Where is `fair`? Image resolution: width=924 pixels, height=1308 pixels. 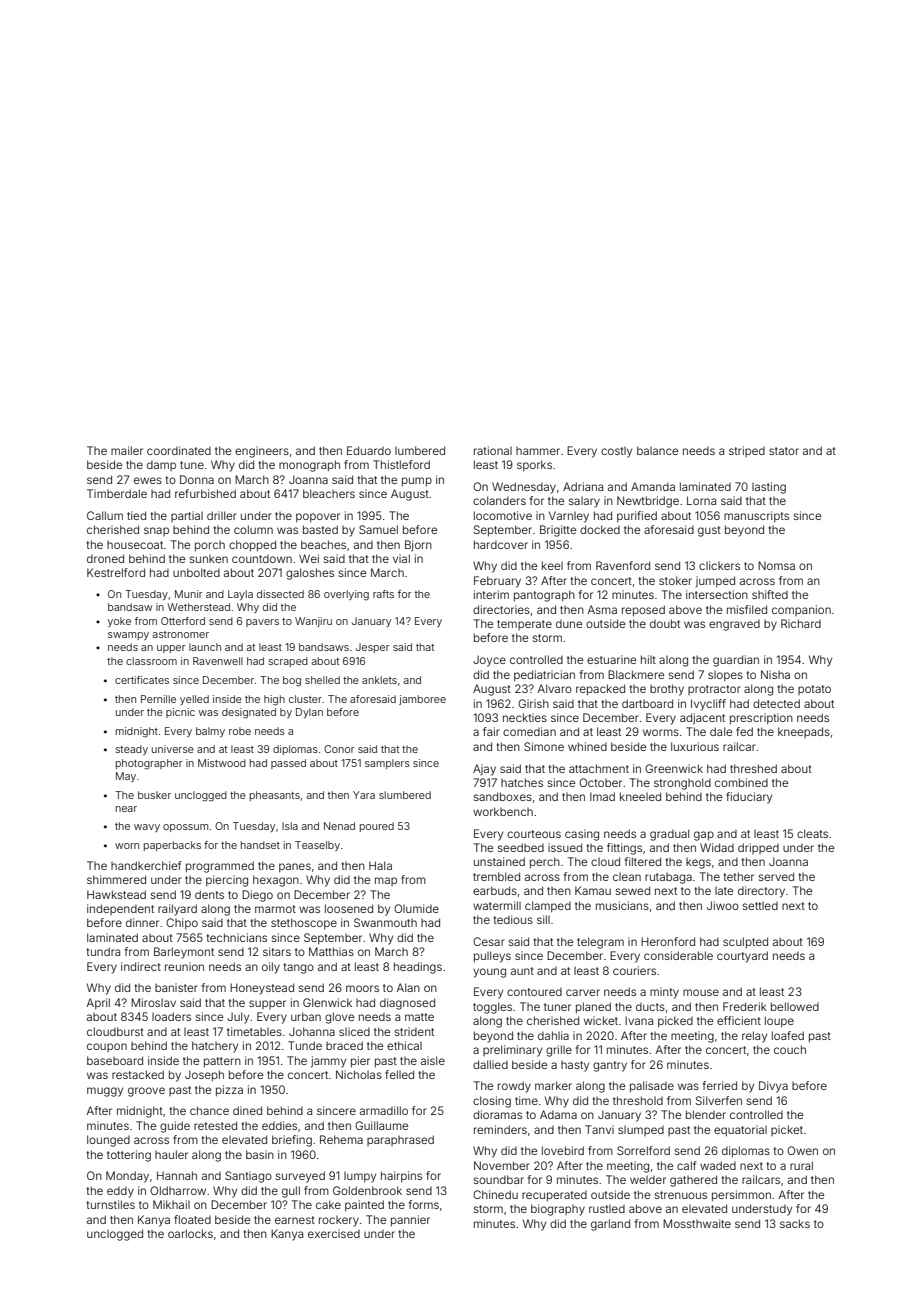
fair is located at coordinates (491, 731).
